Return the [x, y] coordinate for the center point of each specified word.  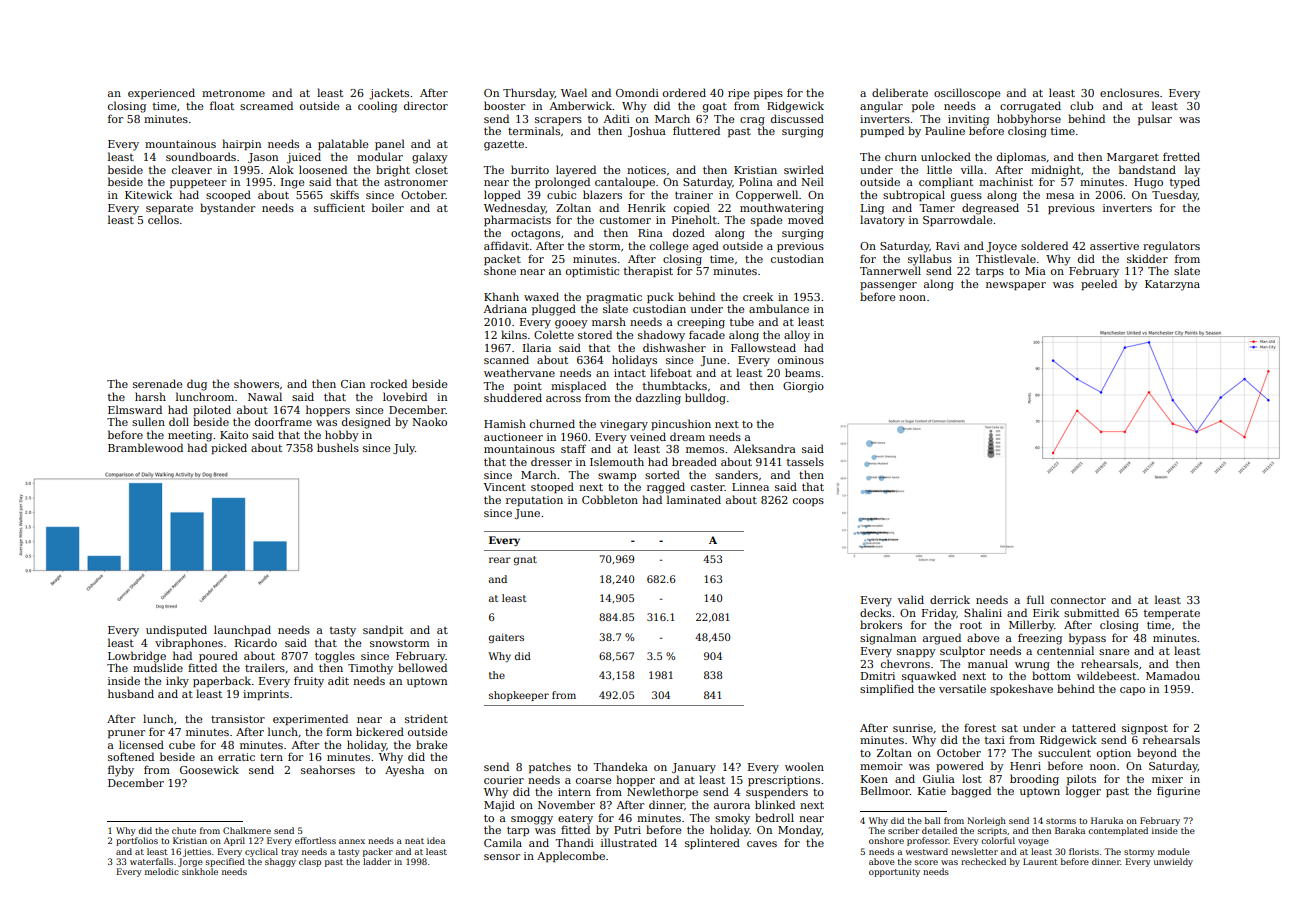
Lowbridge [137, 657]
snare [1114, 652]
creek [758, 296]
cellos [163, 219]
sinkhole [200, 871]
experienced [161, 93]
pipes [768, 94]
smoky [732, 819]
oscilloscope [967, 93]
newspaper [1016, 286]
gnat [525, 560]
